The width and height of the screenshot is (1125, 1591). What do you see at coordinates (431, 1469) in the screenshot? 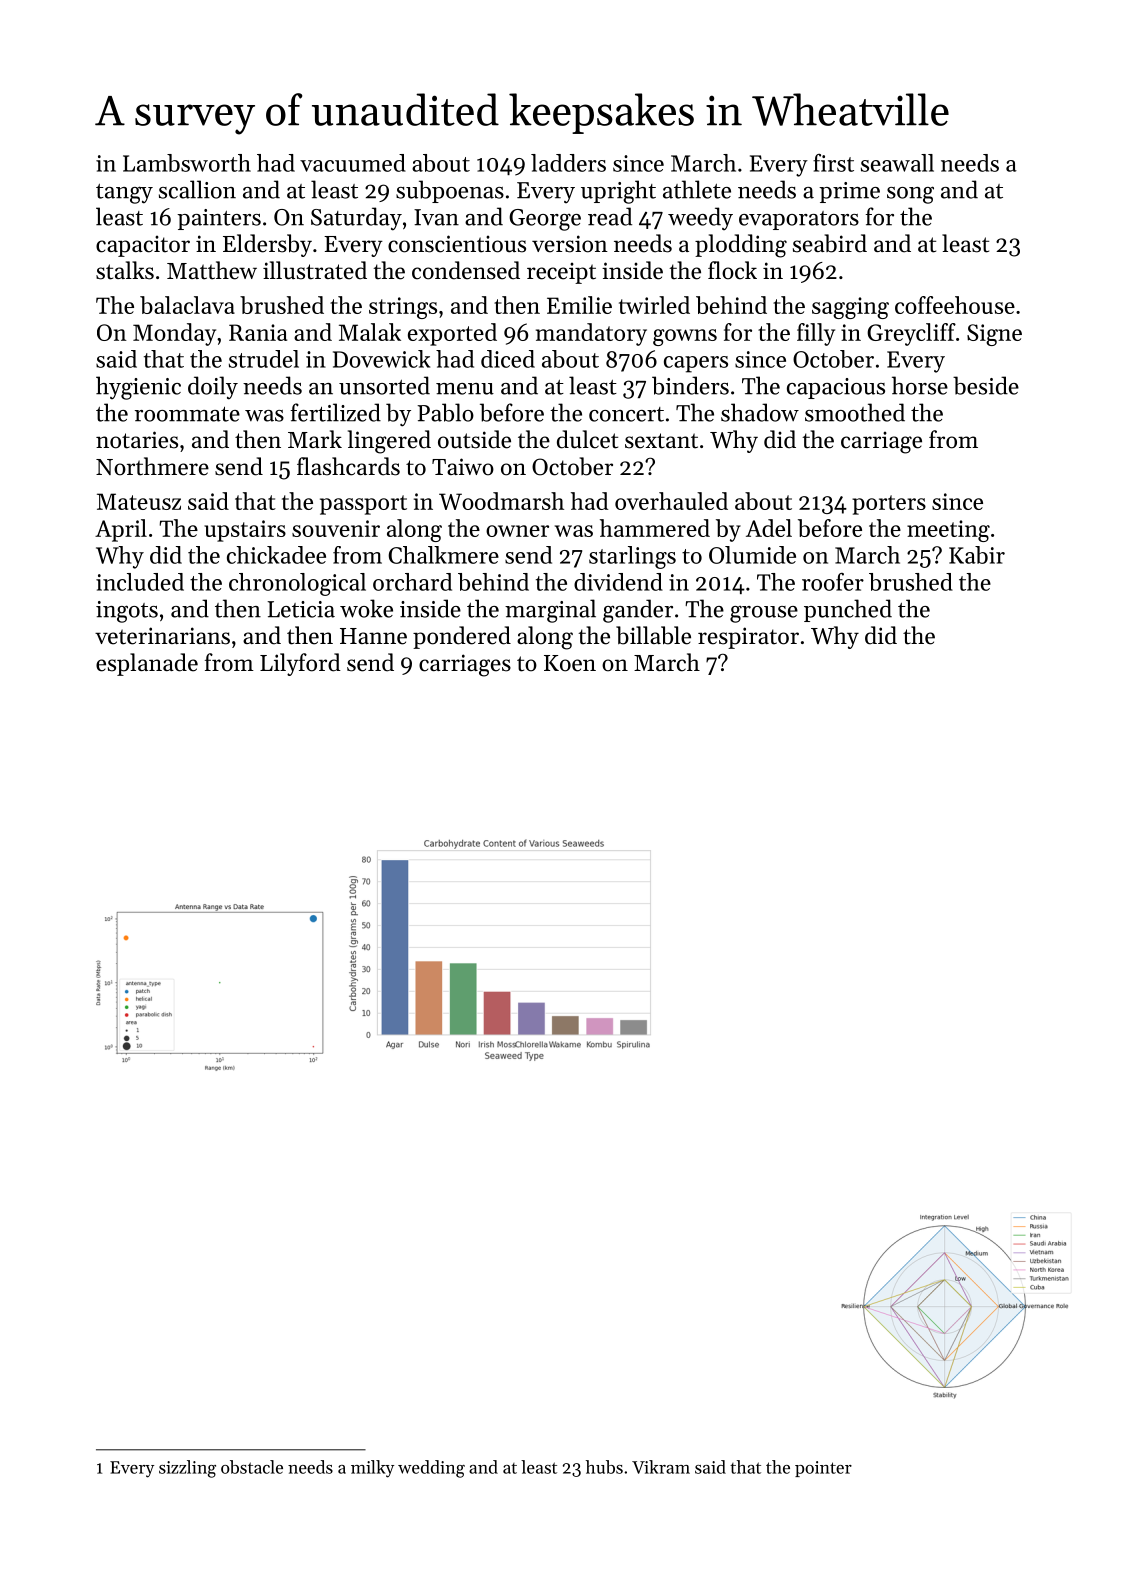
I see `wedding` at bounding box center [431, 1469].
